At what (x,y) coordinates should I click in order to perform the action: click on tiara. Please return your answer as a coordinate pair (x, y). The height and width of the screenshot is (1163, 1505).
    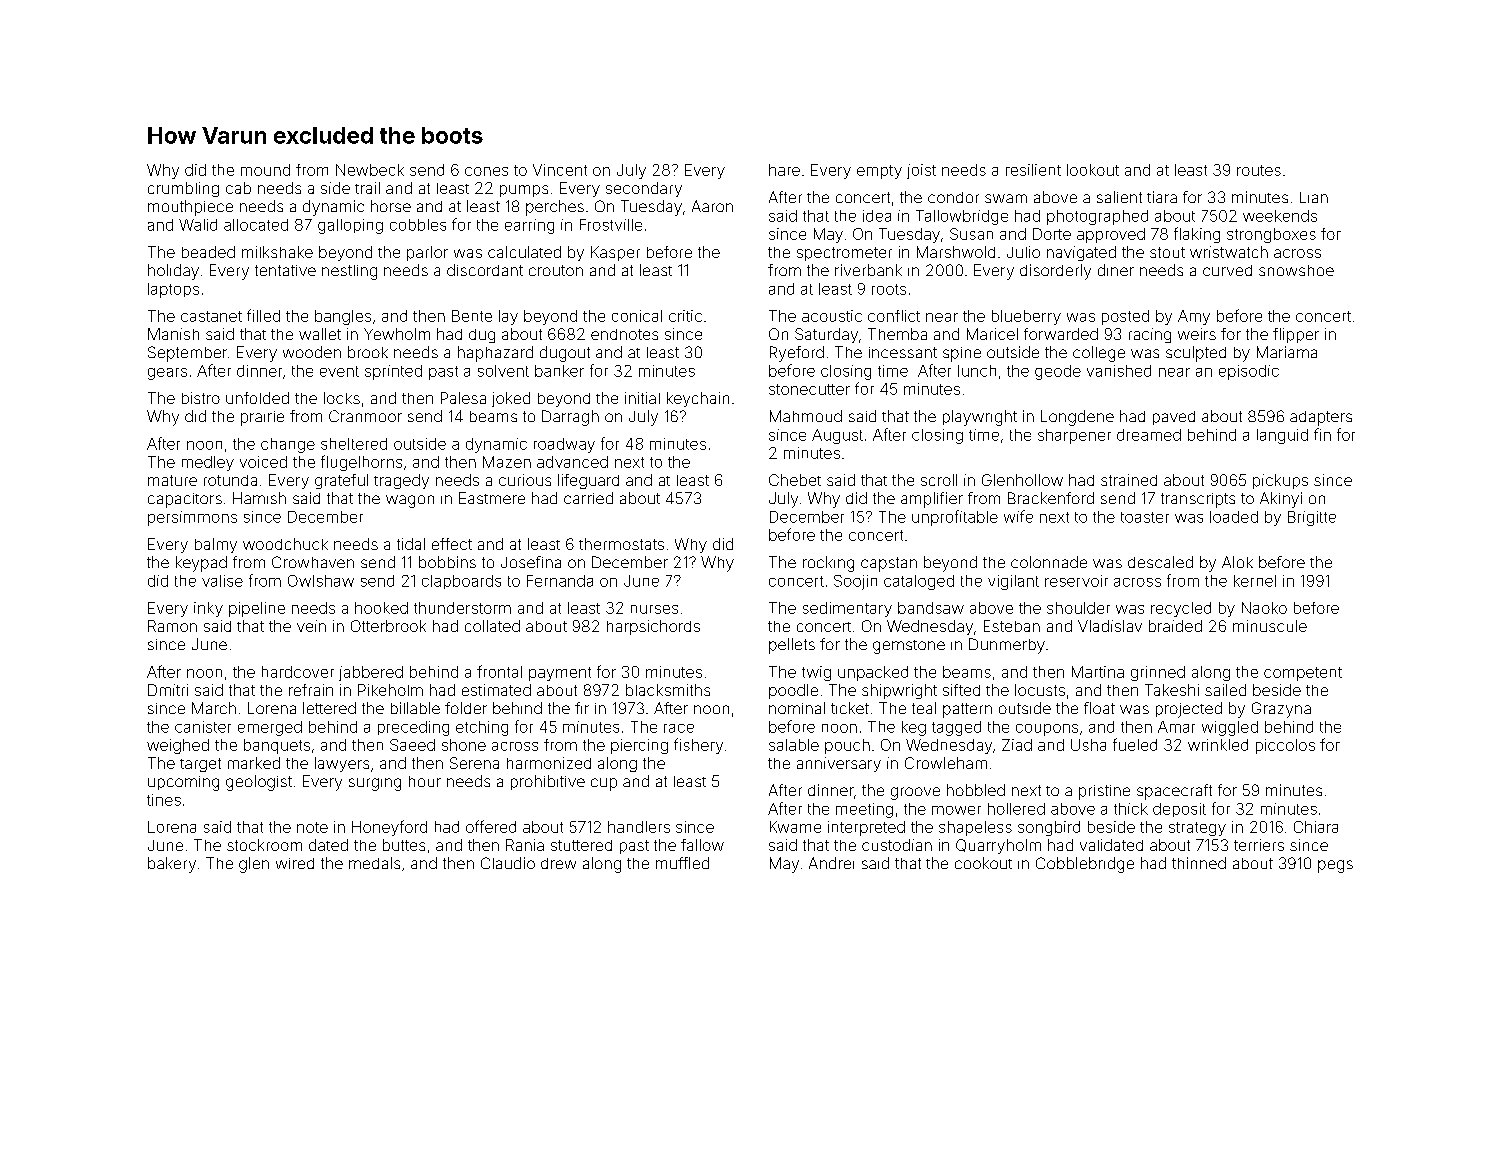
    Looking at the image, I should click on (1162, 197).
